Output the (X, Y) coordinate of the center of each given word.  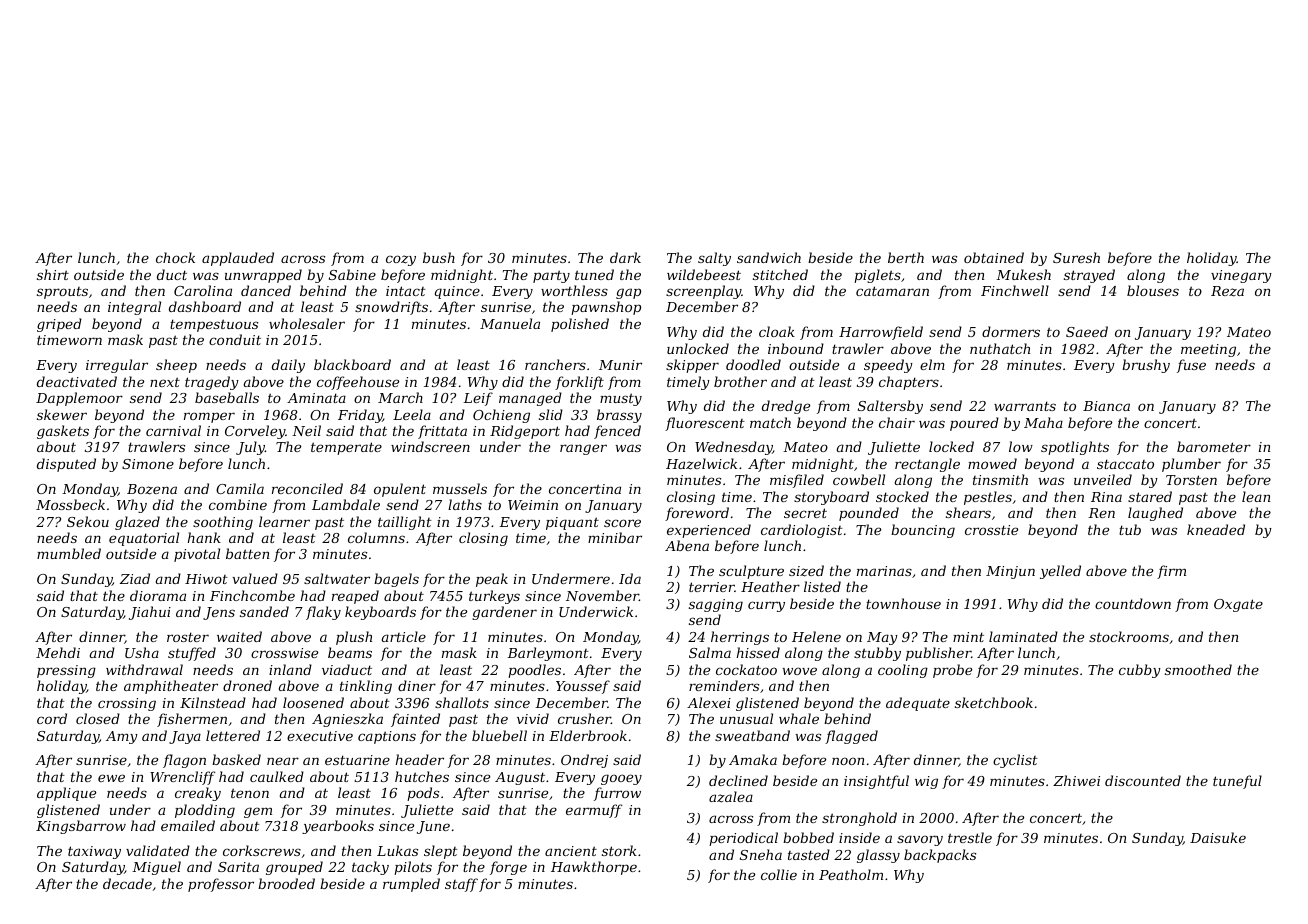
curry (766, 606)
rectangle (927, 465)
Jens (219, 613)
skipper (692, 366)
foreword (697, 514)
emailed (188, 825)
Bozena (152, 489)
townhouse (903, 603)
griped (59, 325)
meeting (1208, 350)
